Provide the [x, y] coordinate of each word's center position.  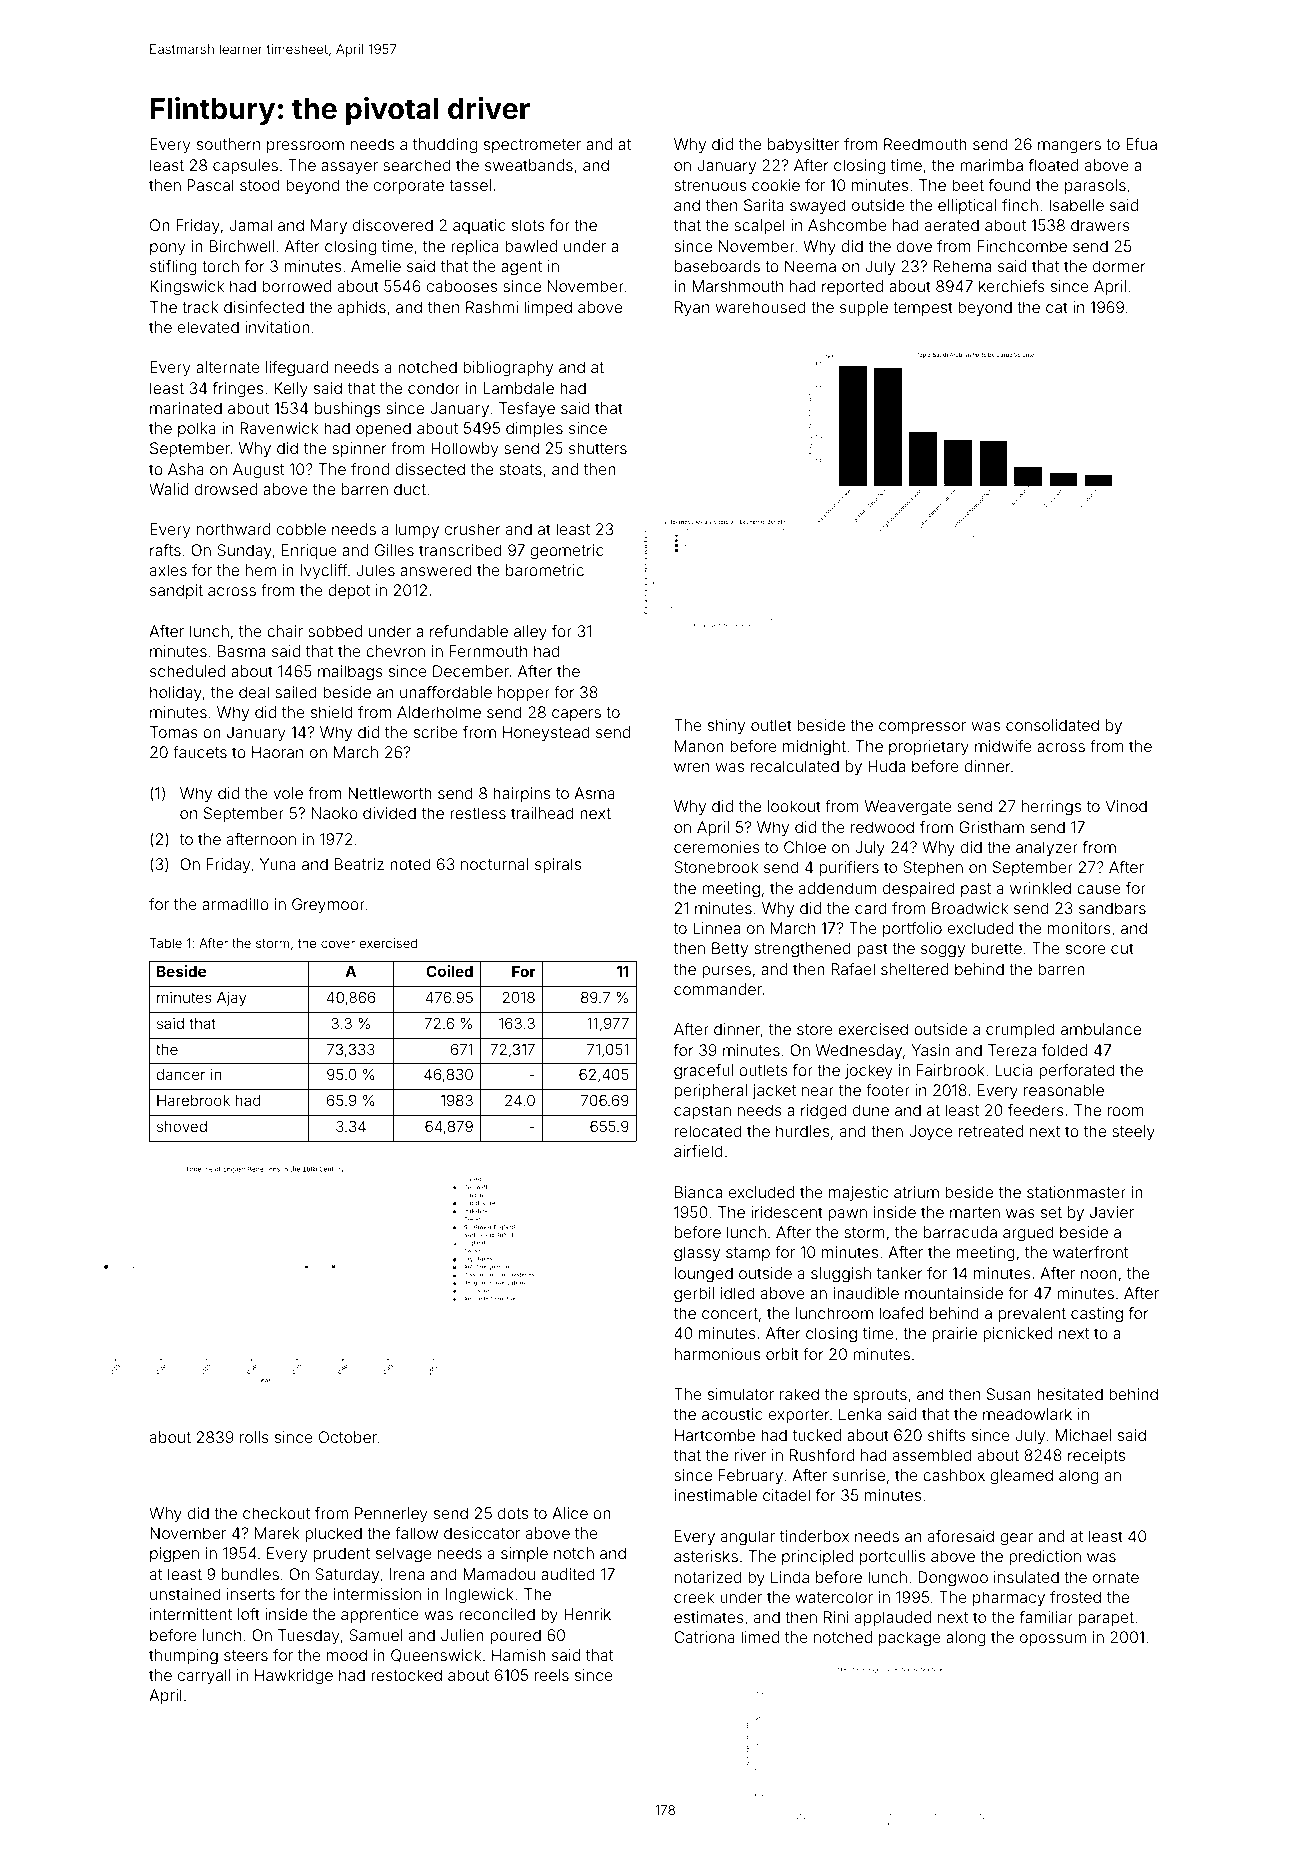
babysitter [803, 146]
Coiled [449, 971]
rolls [254, 1437]
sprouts [880, 1396]
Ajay [231, 998]
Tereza [1012, 1050]
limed [760, 1637]
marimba [991, 165]
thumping [183, 1657]
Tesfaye [527, 410]
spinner [359, 449]
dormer [1119, 266]
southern [228, 144]
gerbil [694, 1295]
